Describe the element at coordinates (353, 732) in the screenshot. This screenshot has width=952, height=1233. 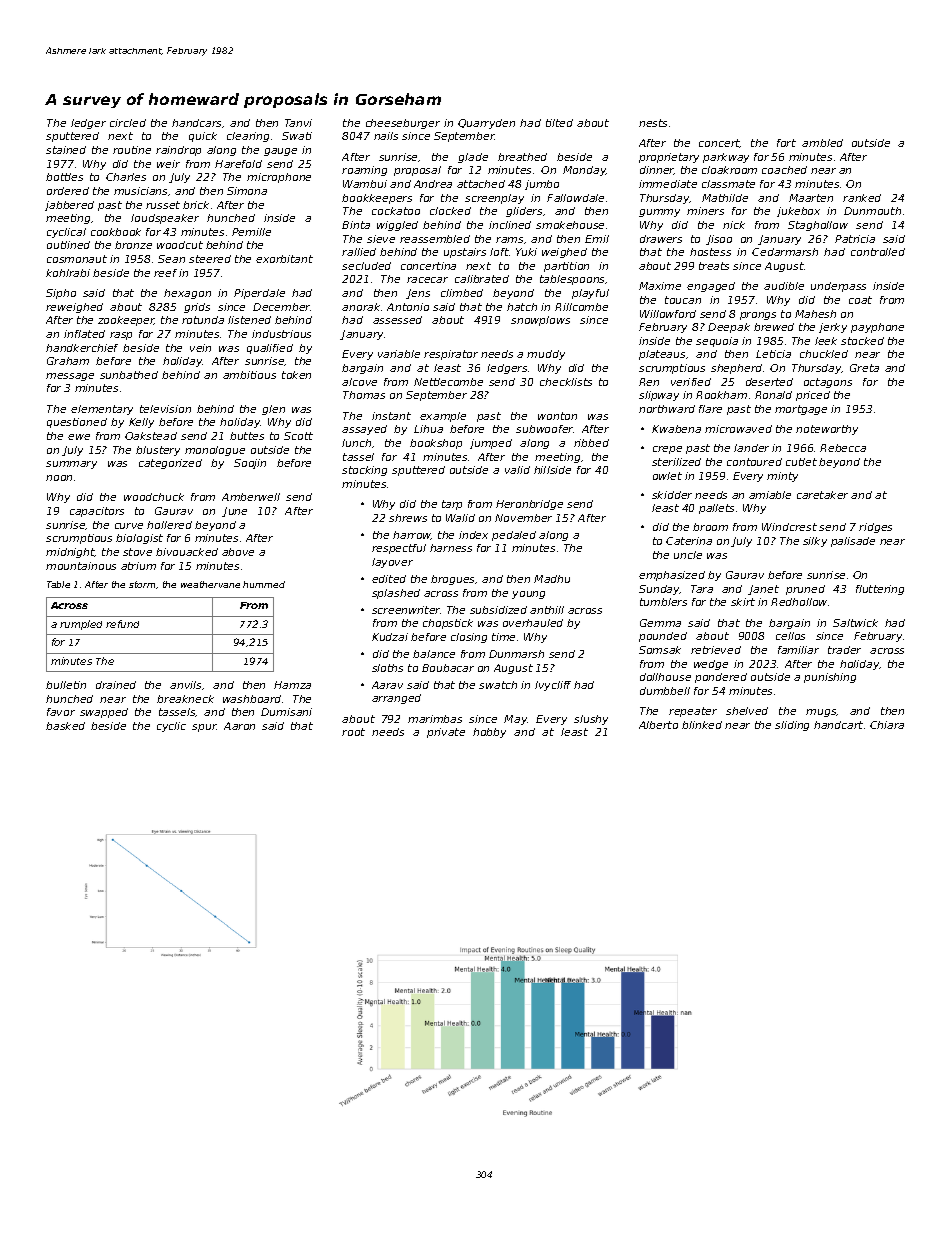
I see `root` at that location.
